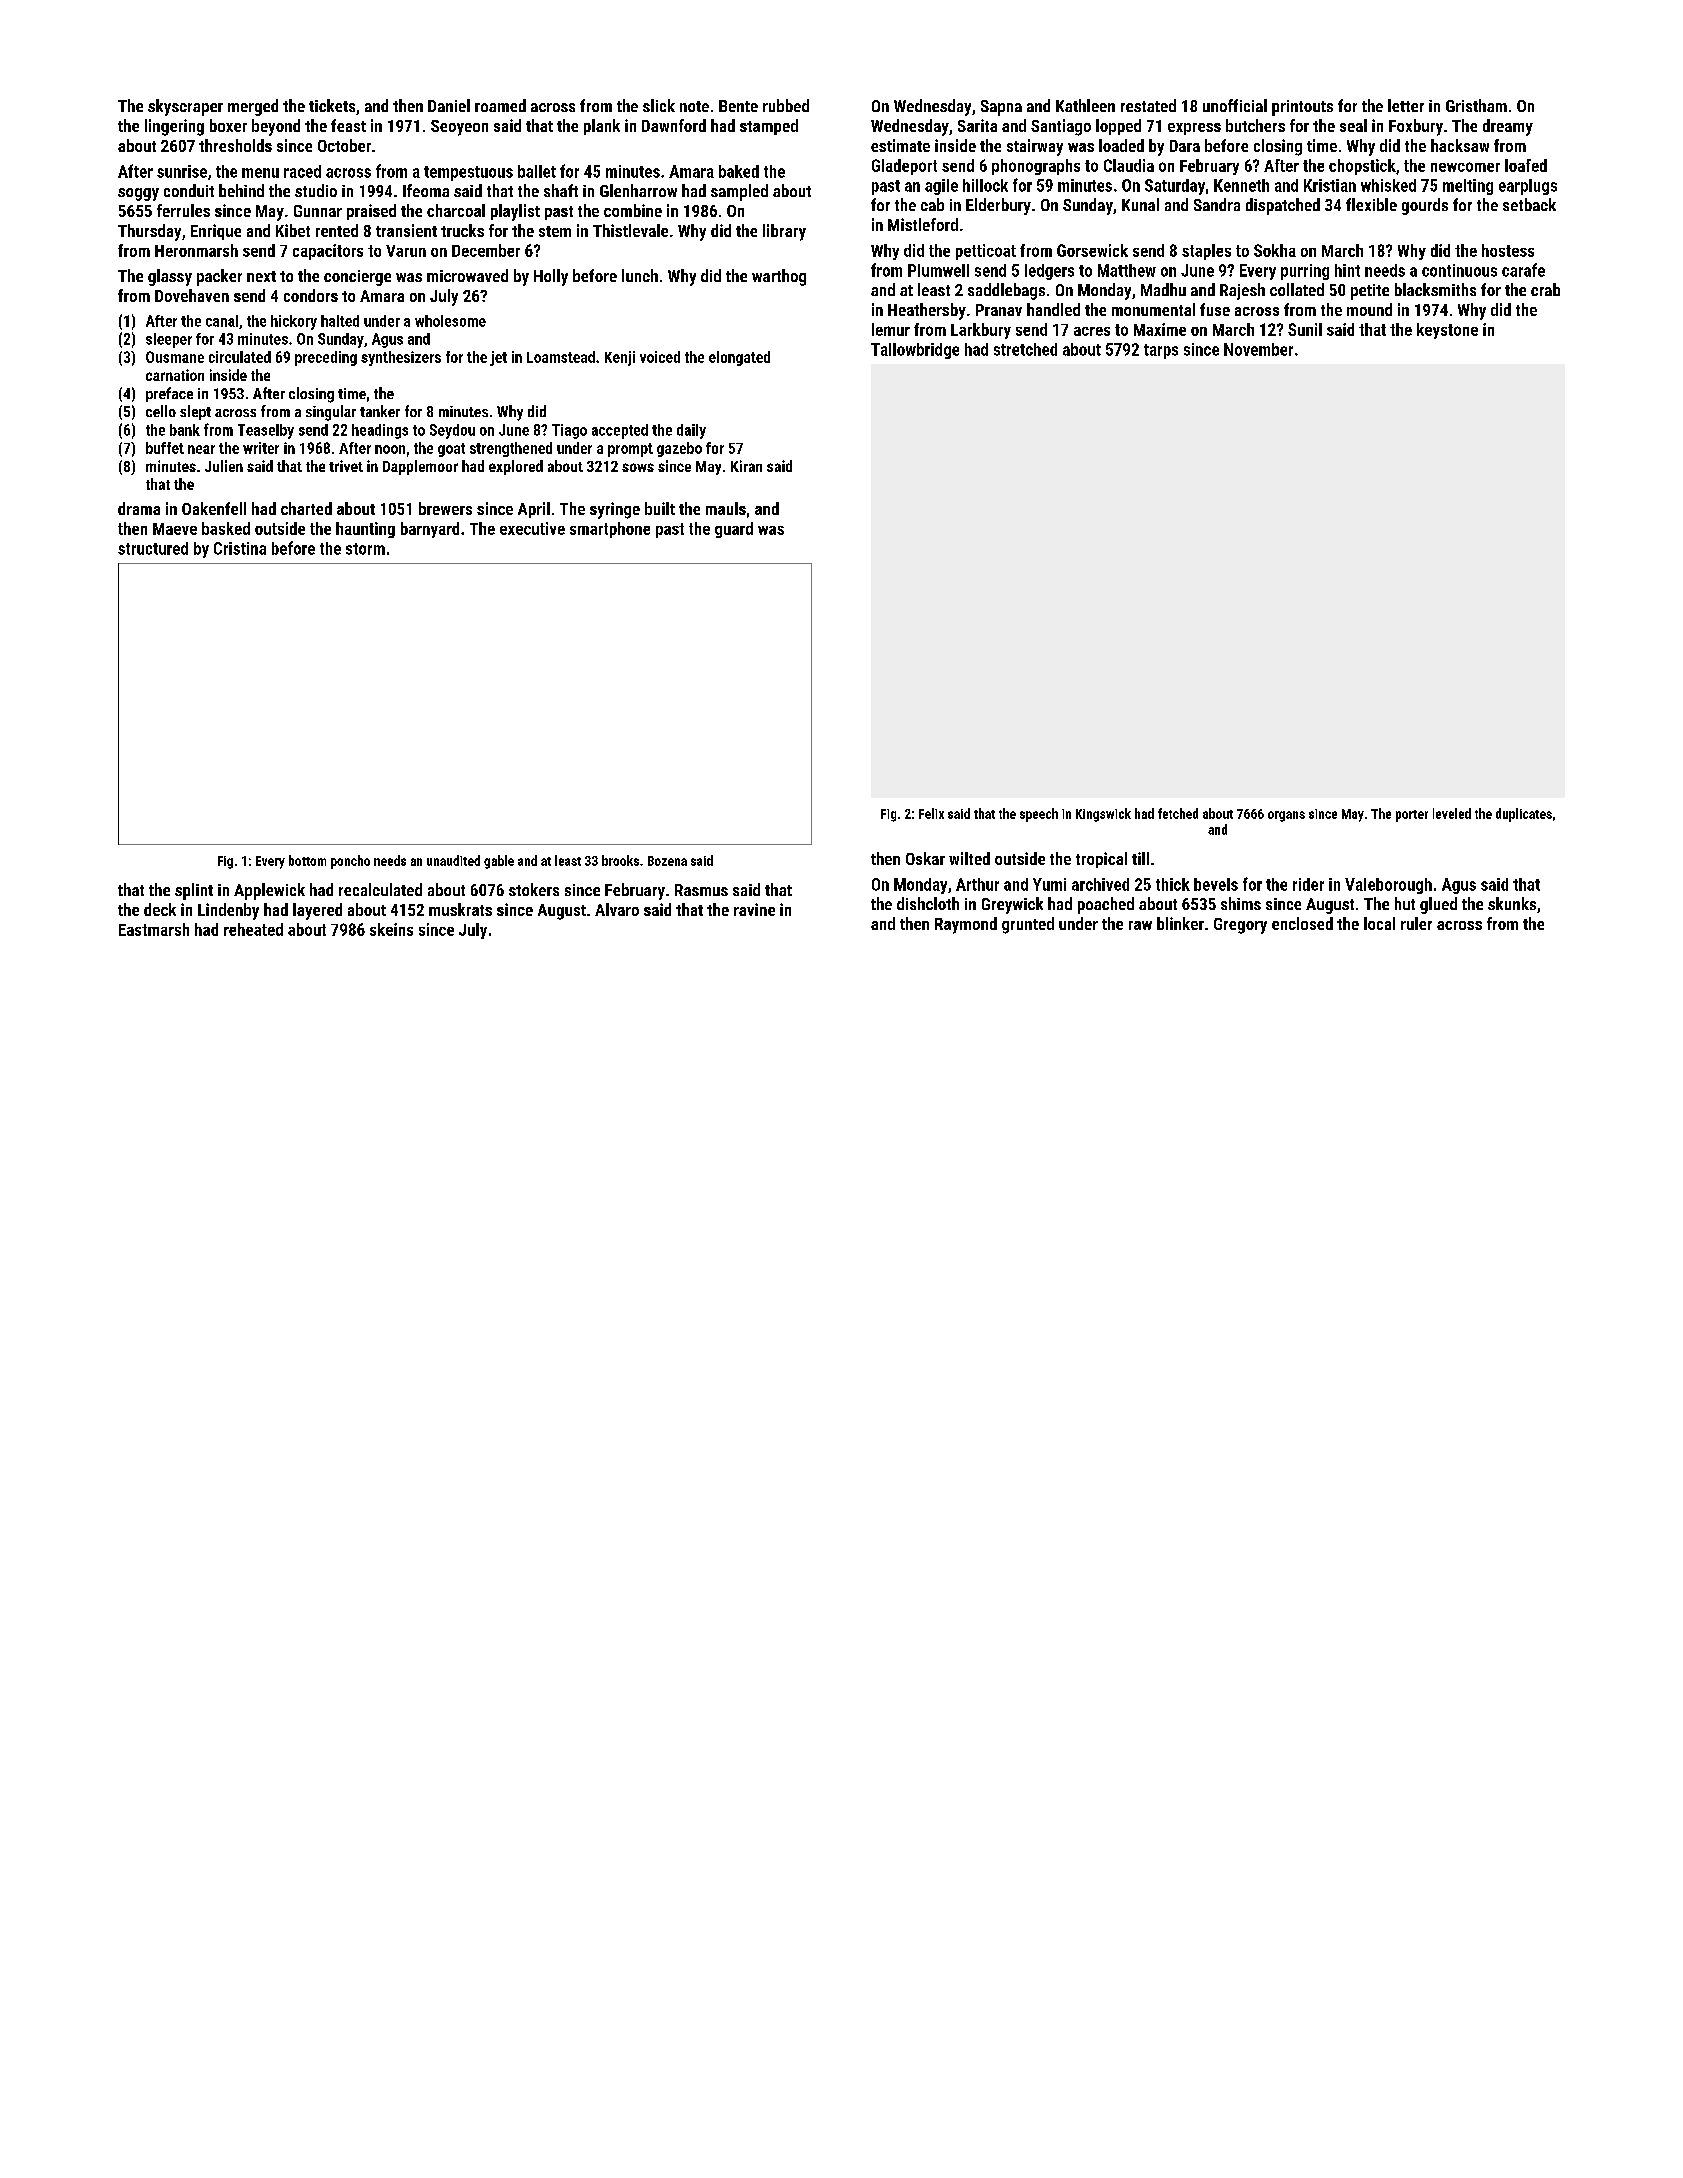 The image size is (1683, 2178). I want to click on roamed, so click(500, 105).
